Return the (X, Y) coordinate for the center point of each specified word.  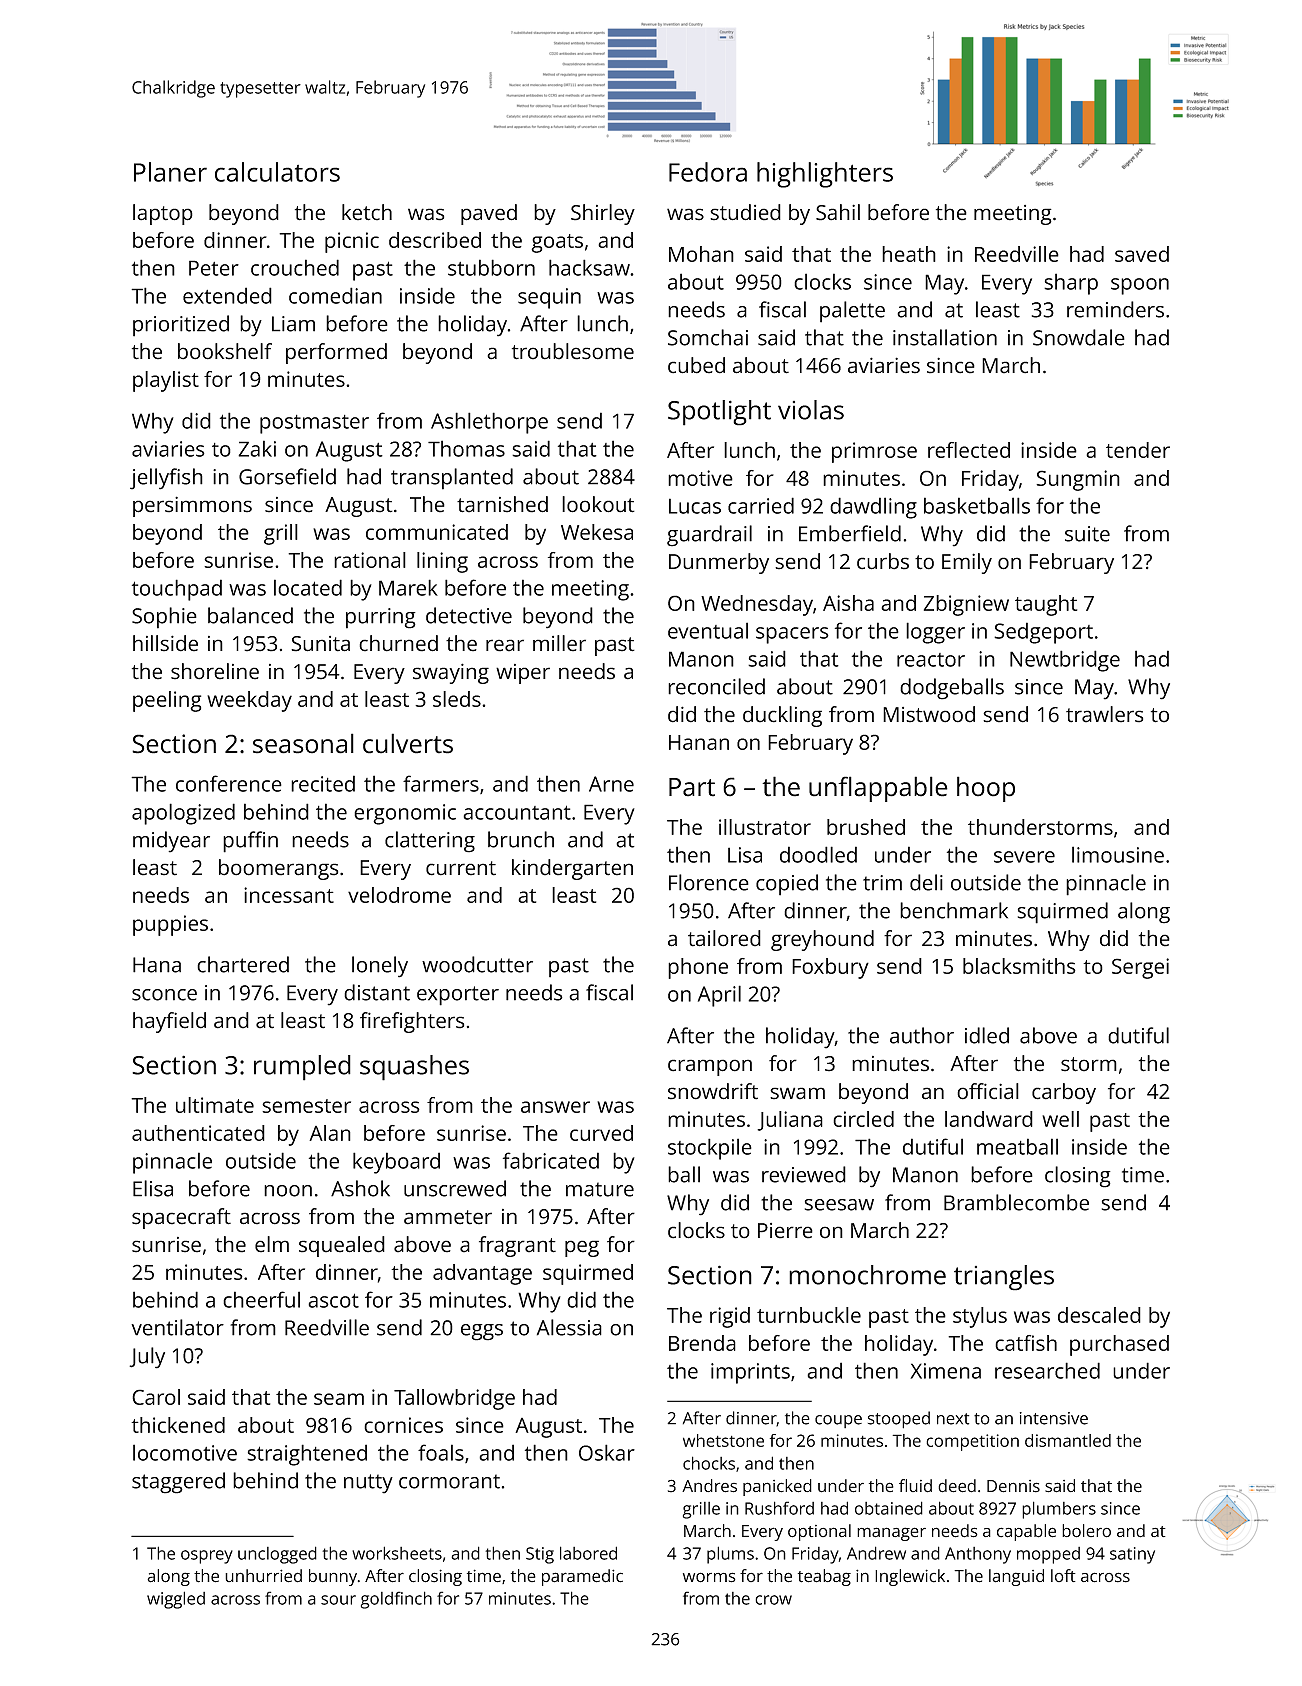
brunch (521, 839)
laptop (163, 214)
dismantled (1068, 1440)
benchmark (954, 910)
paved (489, 214)
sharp (1071, 284)
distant (377, 992)
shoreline (215, 671)
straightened (307, 1455)
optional (819, 1532)
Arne (611, 784)
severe (1024, 857)
